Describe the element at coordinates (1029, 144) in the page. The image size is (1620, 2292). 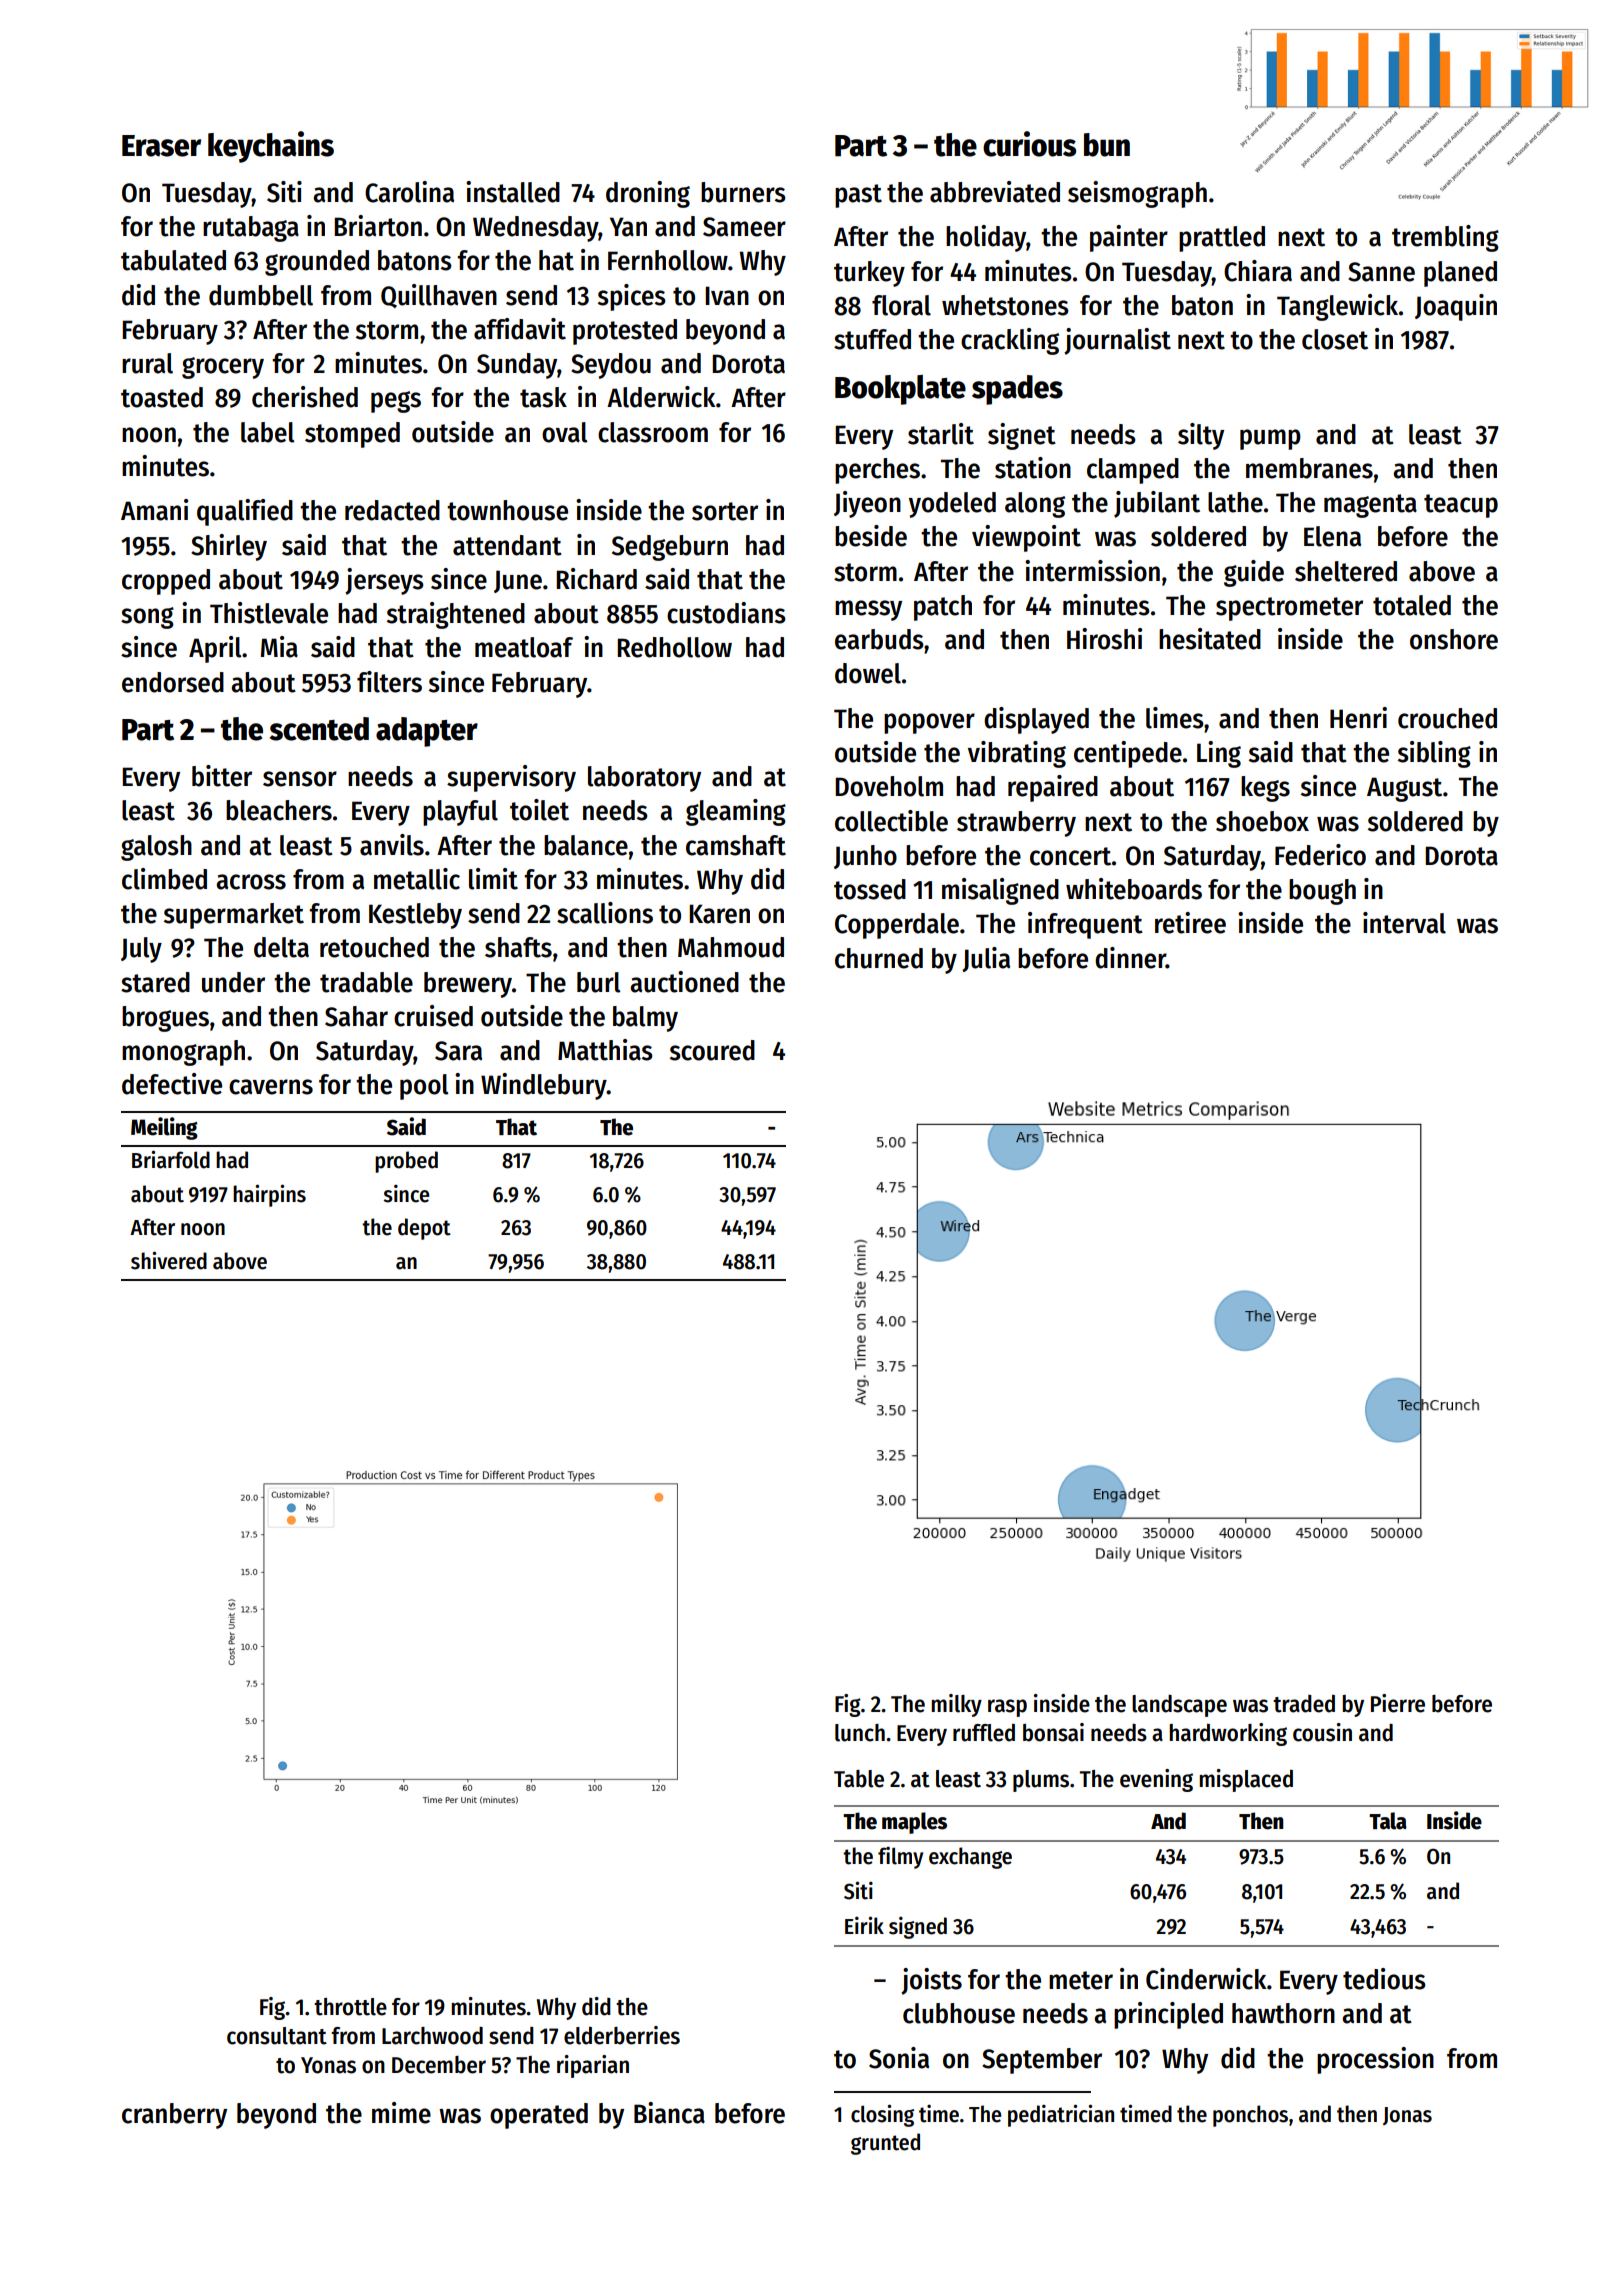
I see `curious` at that location.
